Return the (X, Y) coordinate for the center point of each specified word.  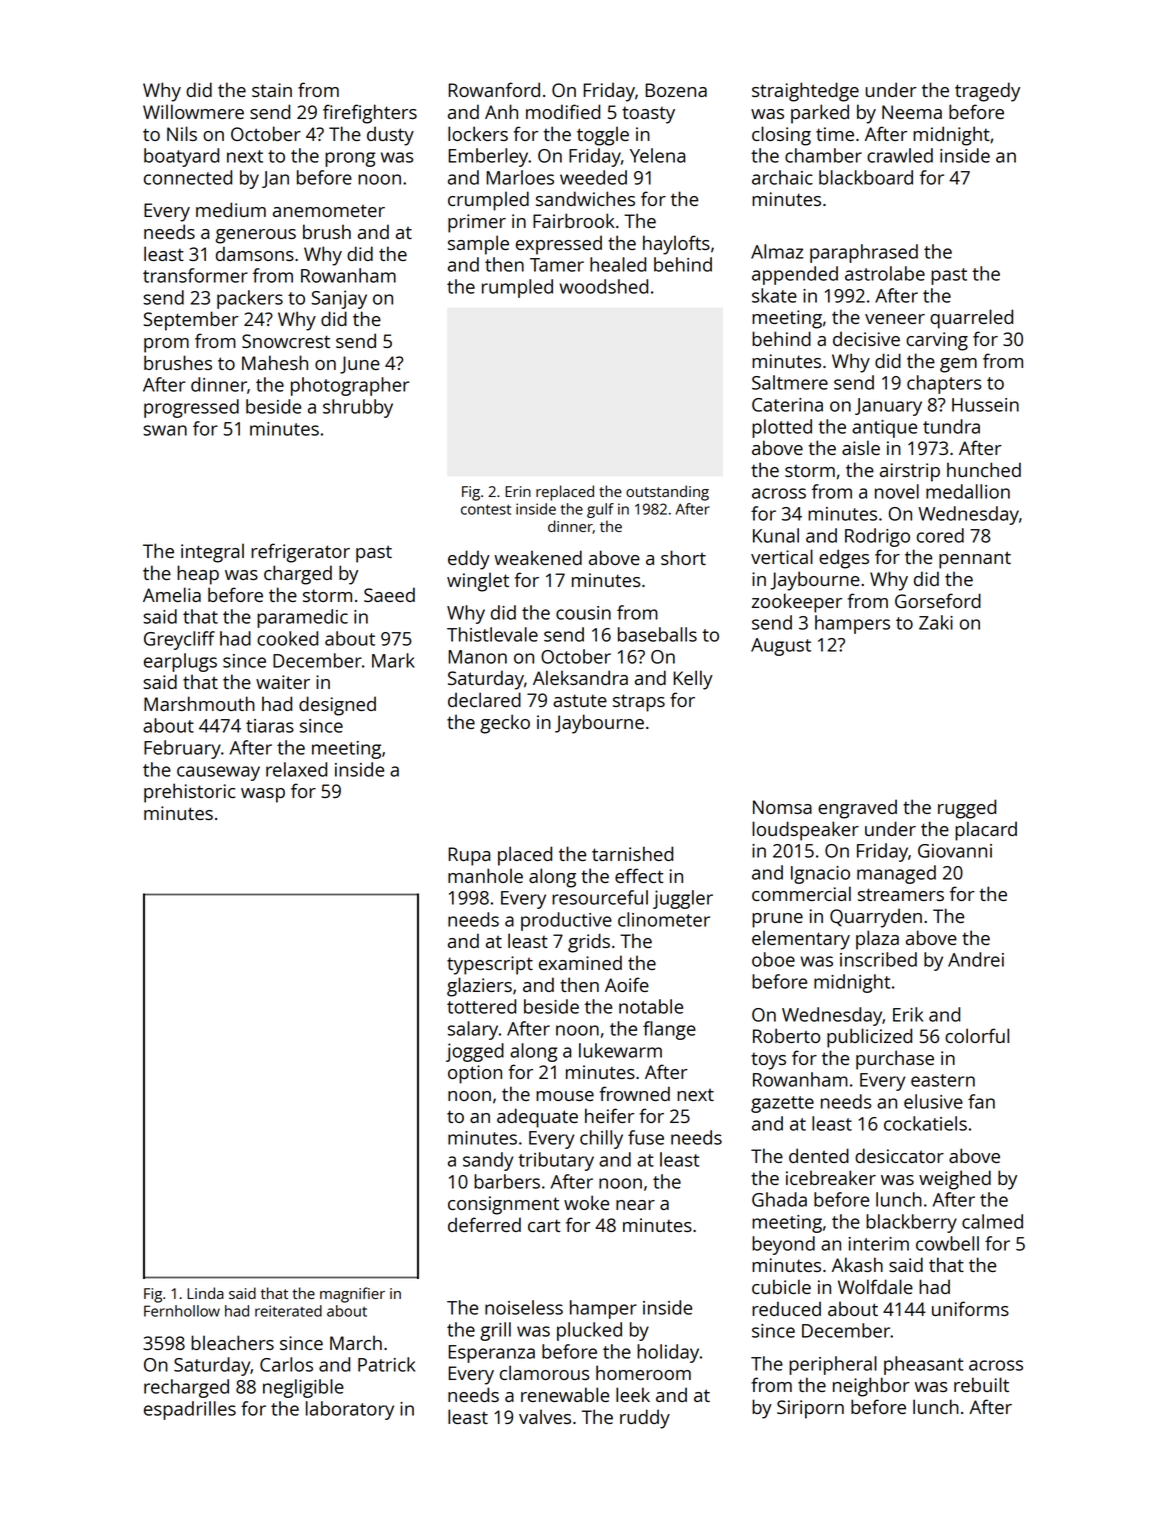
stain (272, 90)
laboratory (350, 1410)
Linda (205, 1293)
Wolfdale (875, 1286)
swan (165, 430)
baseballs (657, 634)
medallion (968, 491)
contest (486, 509)
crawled (900, 155)
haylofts (676, 245)
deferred (484, 1224)
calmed (992, 1221)
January (888, 407)
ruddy (645, 1419)
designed (337, 706)
